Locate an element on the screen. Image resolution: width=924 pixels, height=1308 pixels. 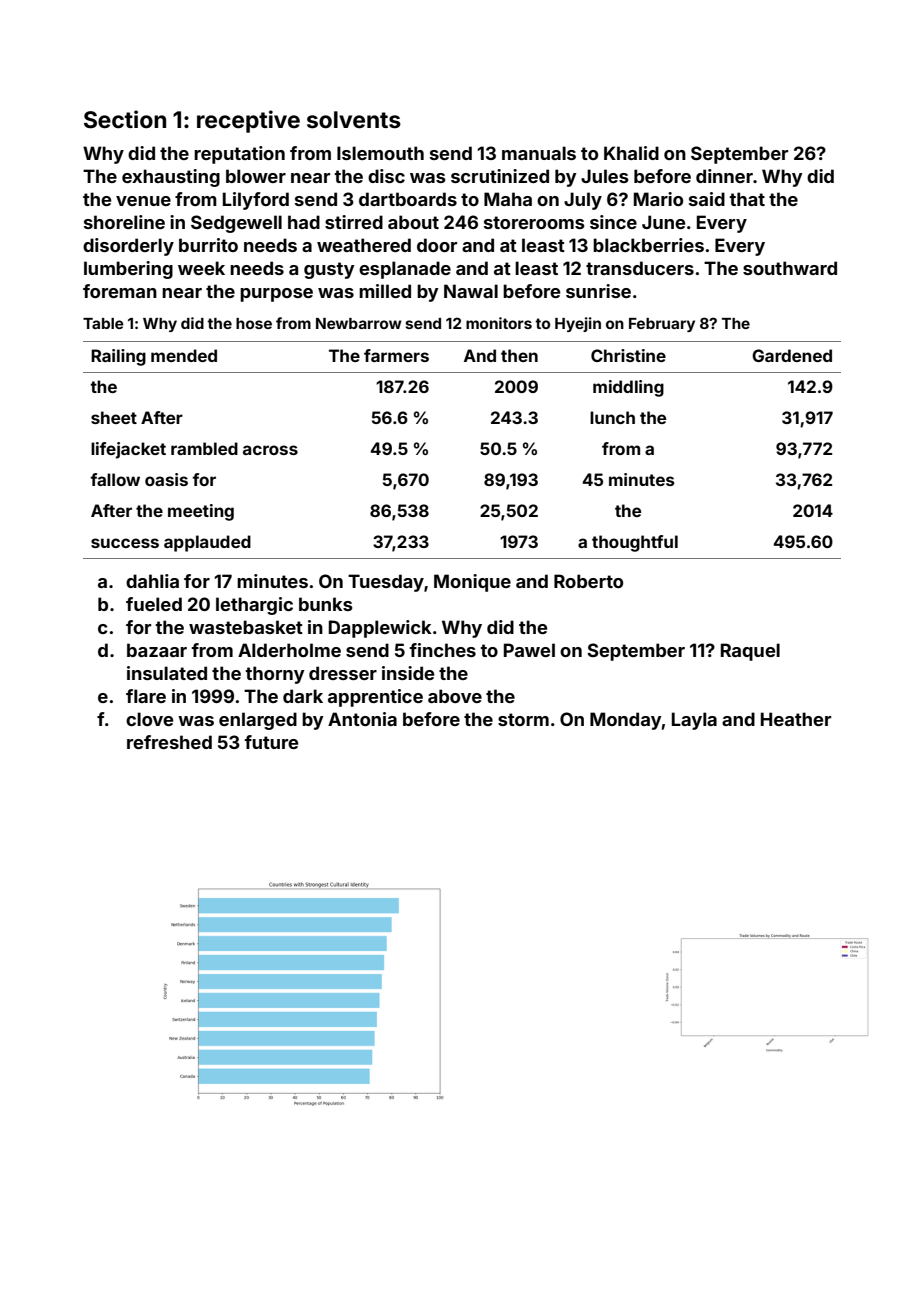
Section is located at coordinates (125, 119).
